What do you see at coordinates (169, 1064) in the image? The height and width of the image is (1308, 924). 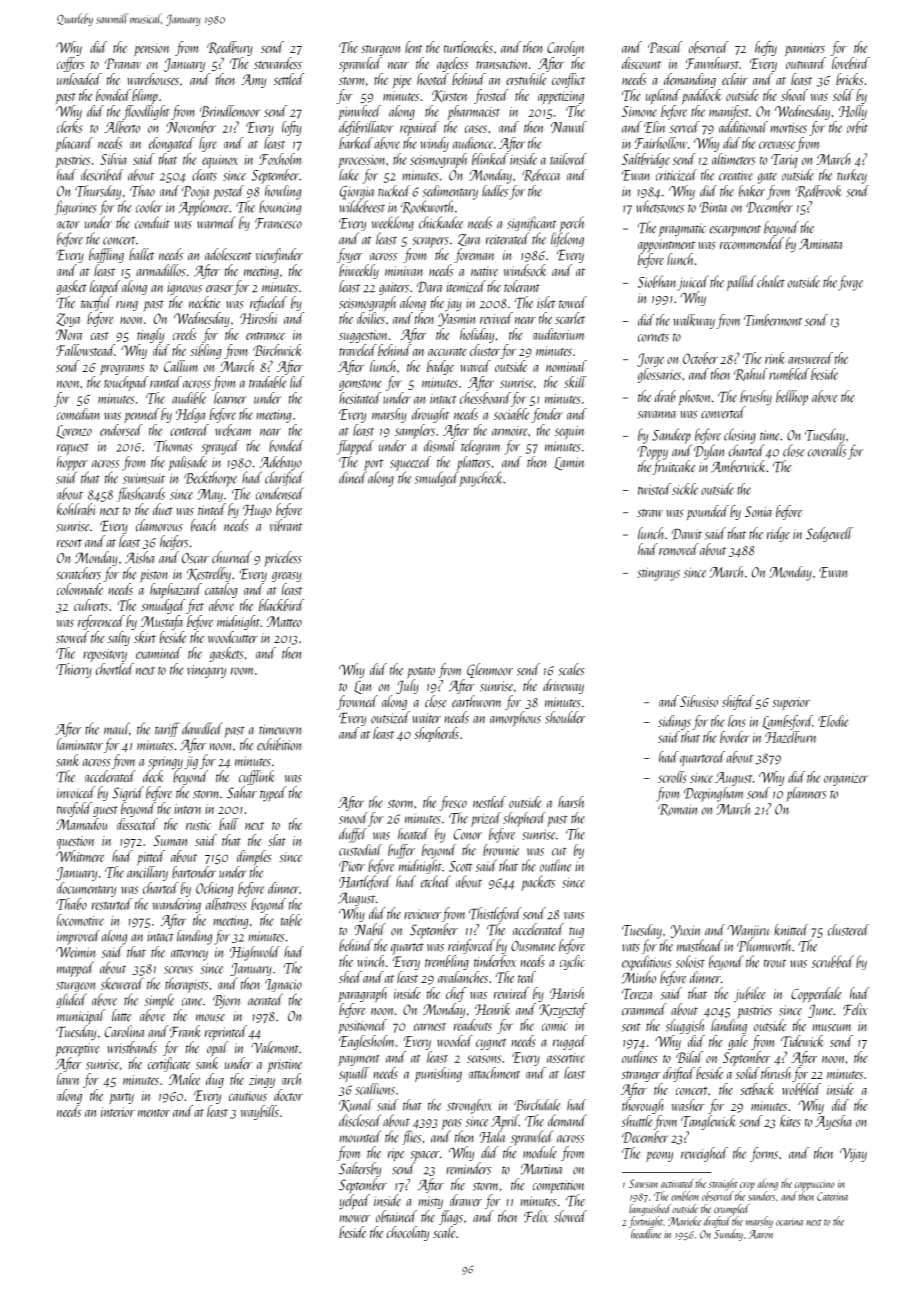 I see `certificate` at bounding box center [169, 1064].
